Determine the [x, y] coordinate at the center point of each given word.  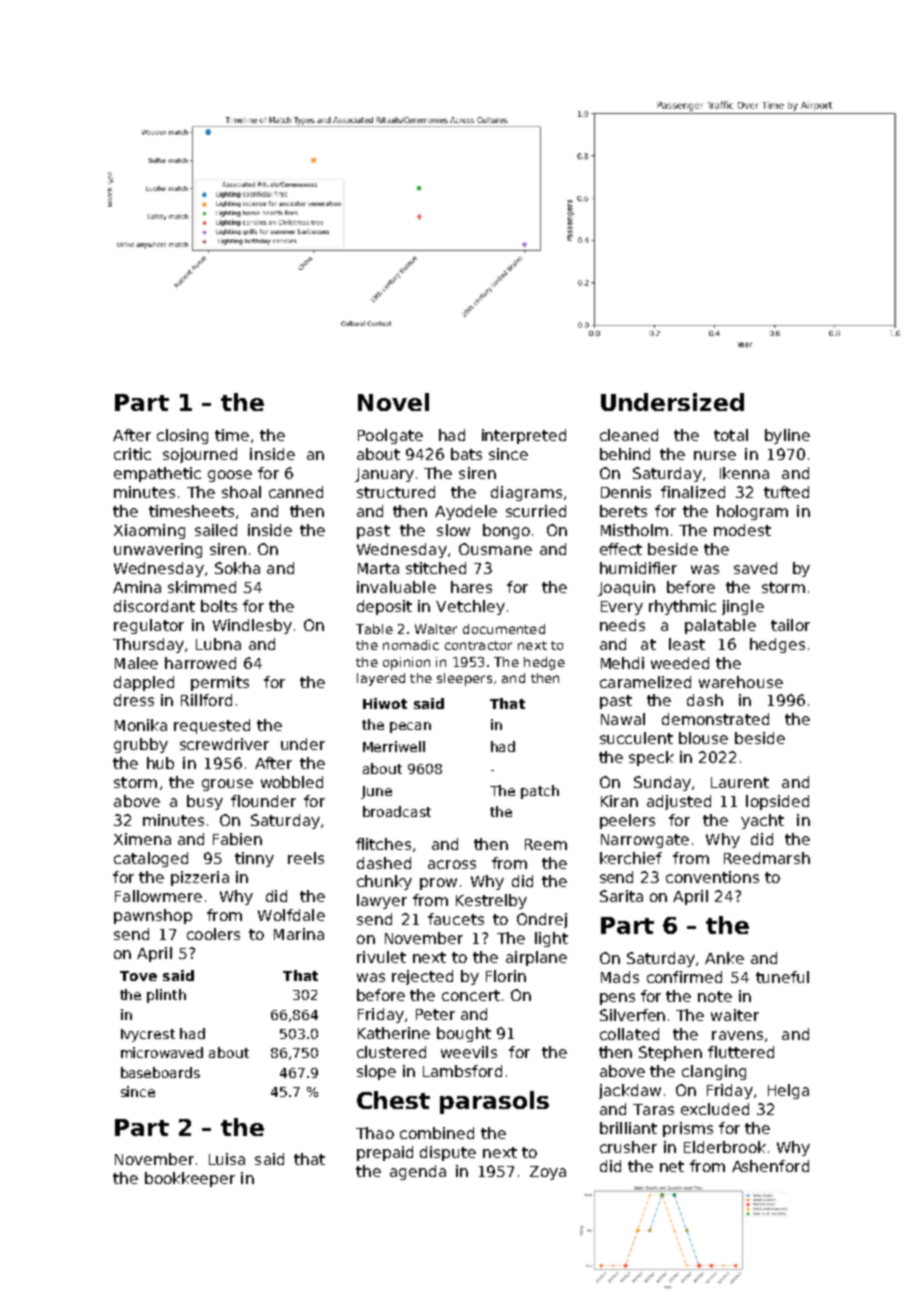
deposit [384, 607]
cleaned [629, 435]
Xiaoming [149, 531]
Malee [136, 663]
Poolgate [390, 436]
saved [755, 568]
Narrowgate [645, 841]
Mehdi [622, 663]
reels [306, 858]
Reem [546, 844]
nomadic [411, 645]
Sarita [621, 896]
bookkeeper [190, 1179]
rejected [422, 977]
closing [182, 436]
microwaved [162, 1052]
